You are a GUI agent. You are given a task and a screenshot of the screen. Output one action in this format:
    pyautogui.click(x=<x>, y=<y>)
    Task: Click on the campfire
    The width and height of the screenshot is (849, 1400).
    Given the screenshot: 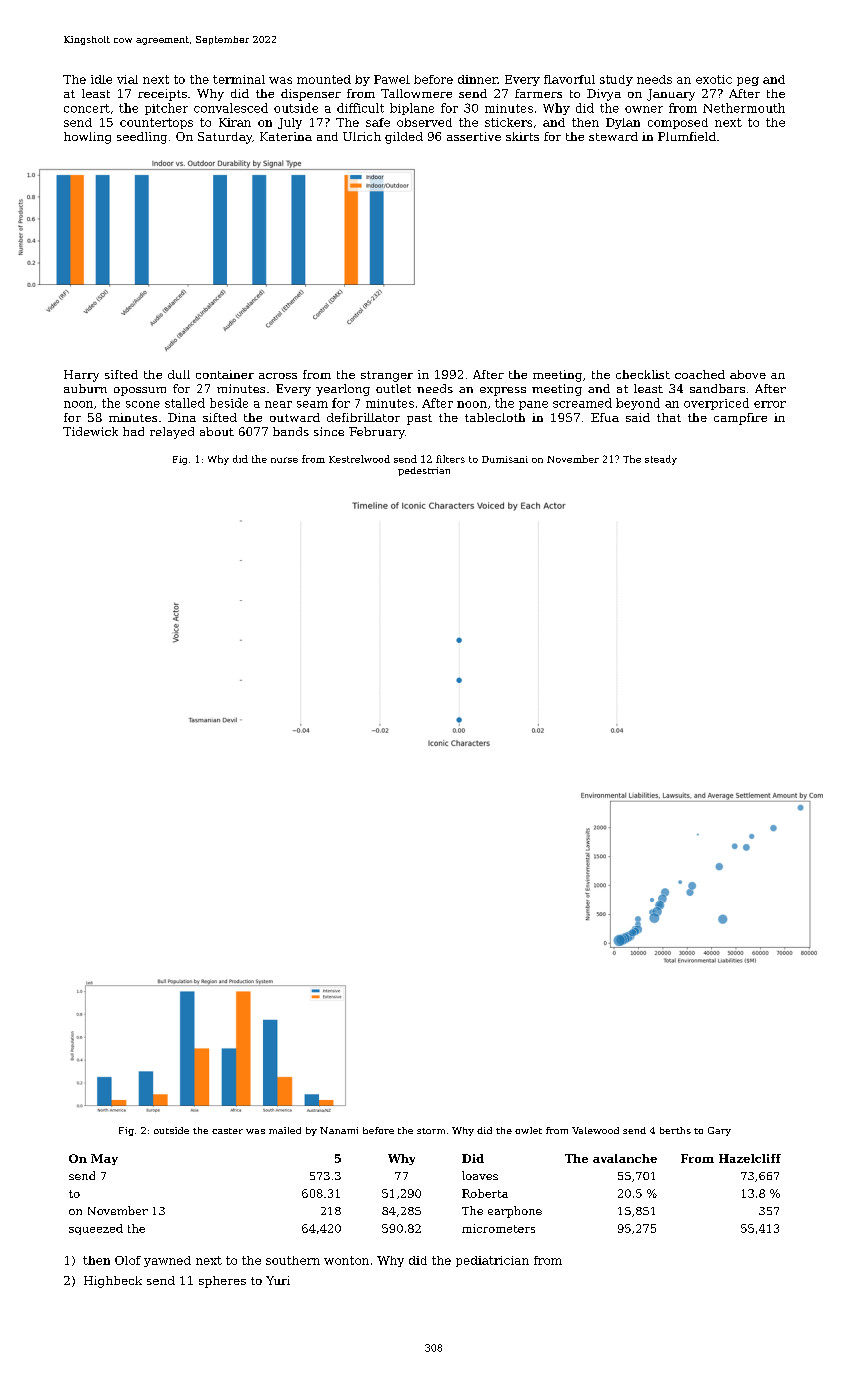 What is the action you would take?
    pyautogui.click(x=740, y=419)
